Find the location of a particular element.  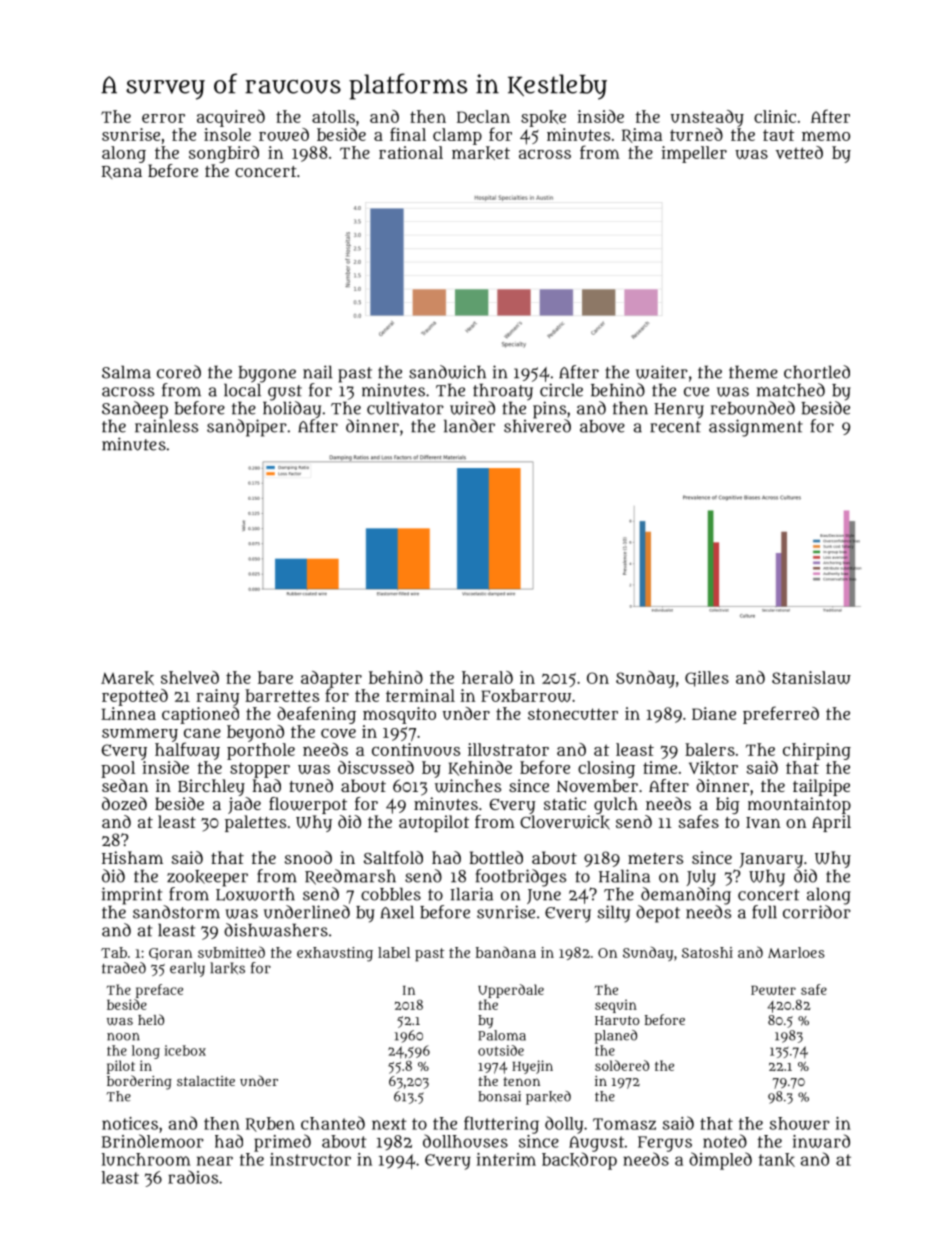

bare is located at coordinates (275, 677).
